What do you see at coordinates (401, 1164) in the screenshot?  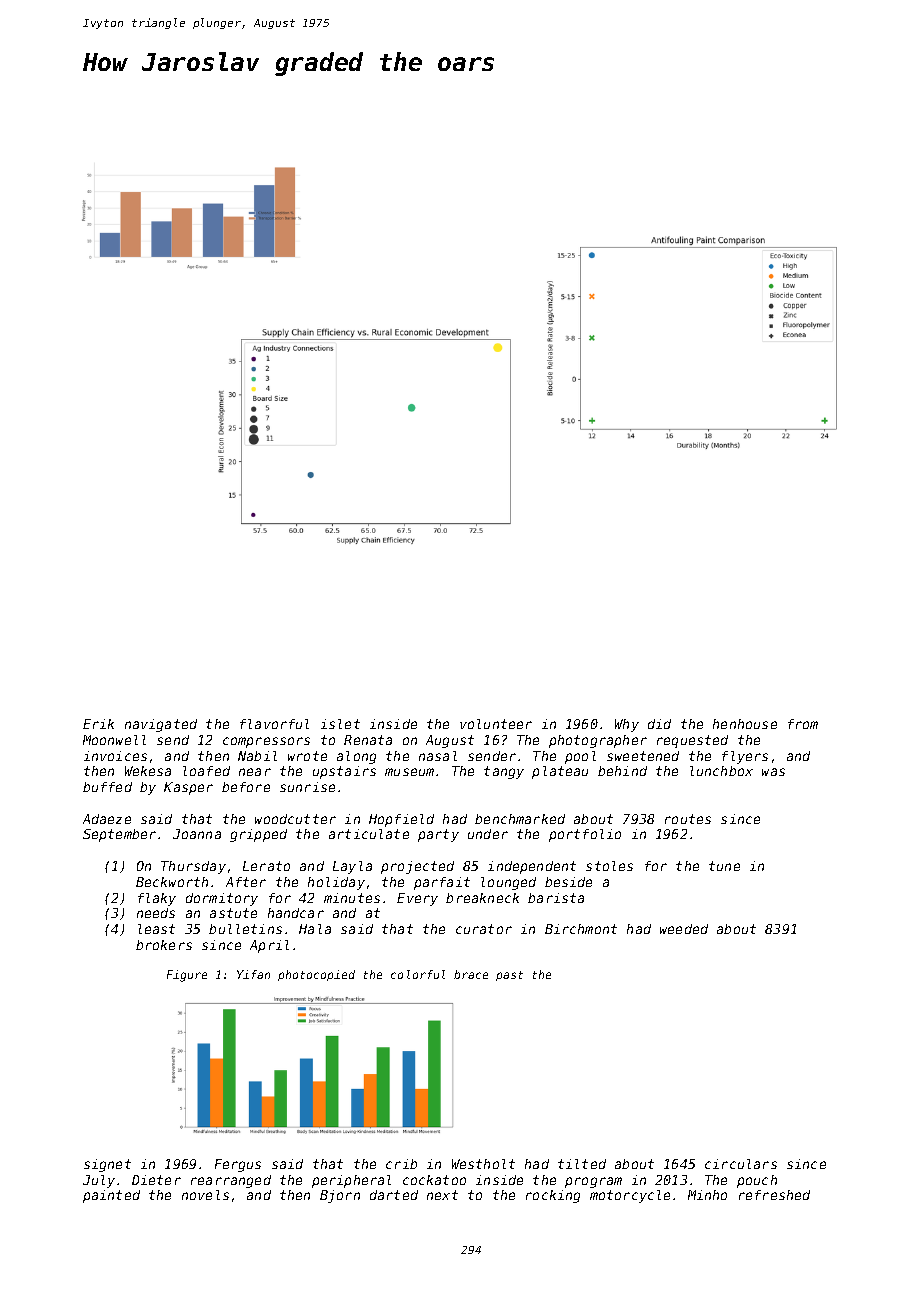 I see `crib` at bounding box center [401, 1164].
